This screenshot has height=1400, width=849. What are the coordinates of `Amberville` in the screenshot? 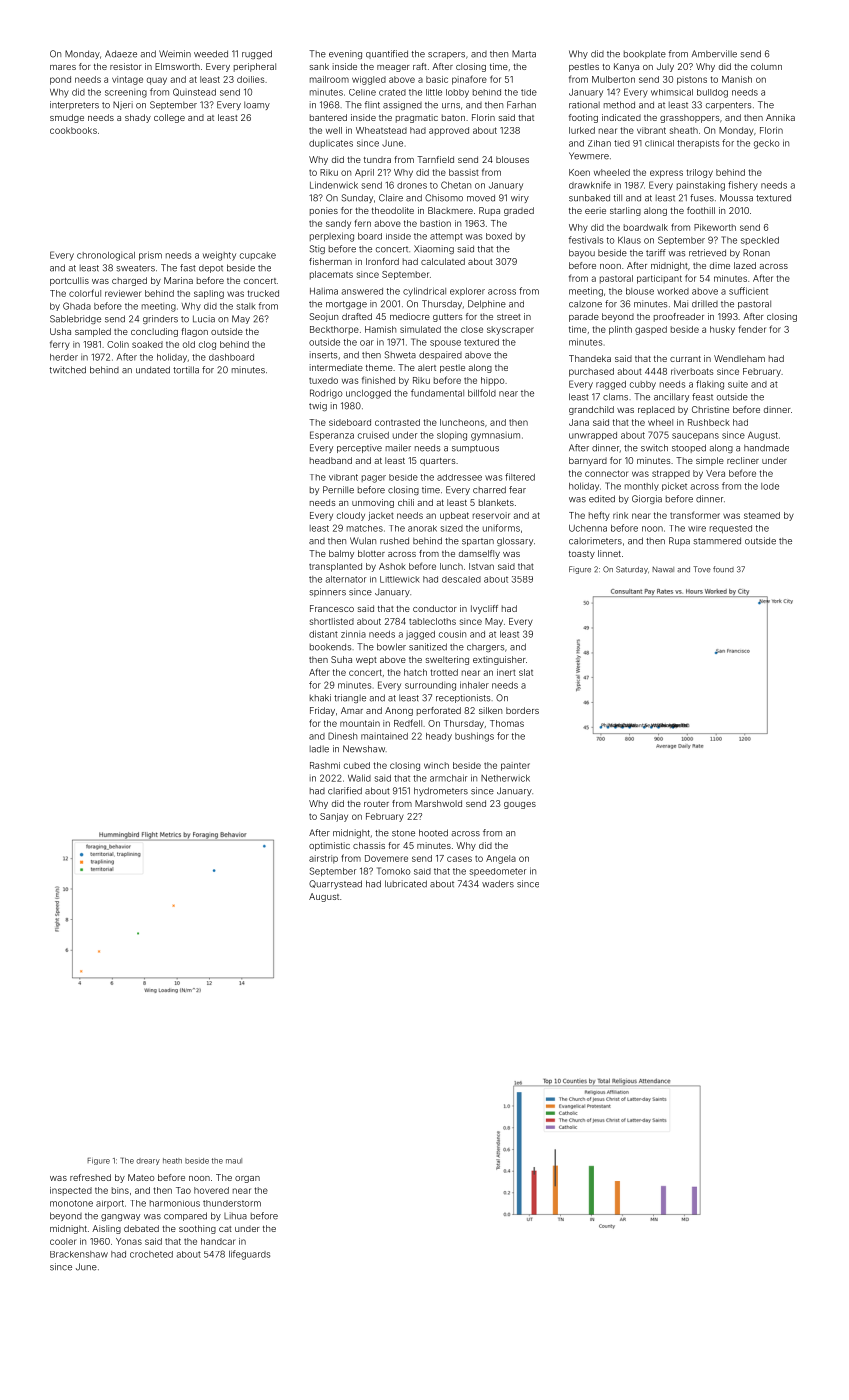 It's located at (714, 54).
